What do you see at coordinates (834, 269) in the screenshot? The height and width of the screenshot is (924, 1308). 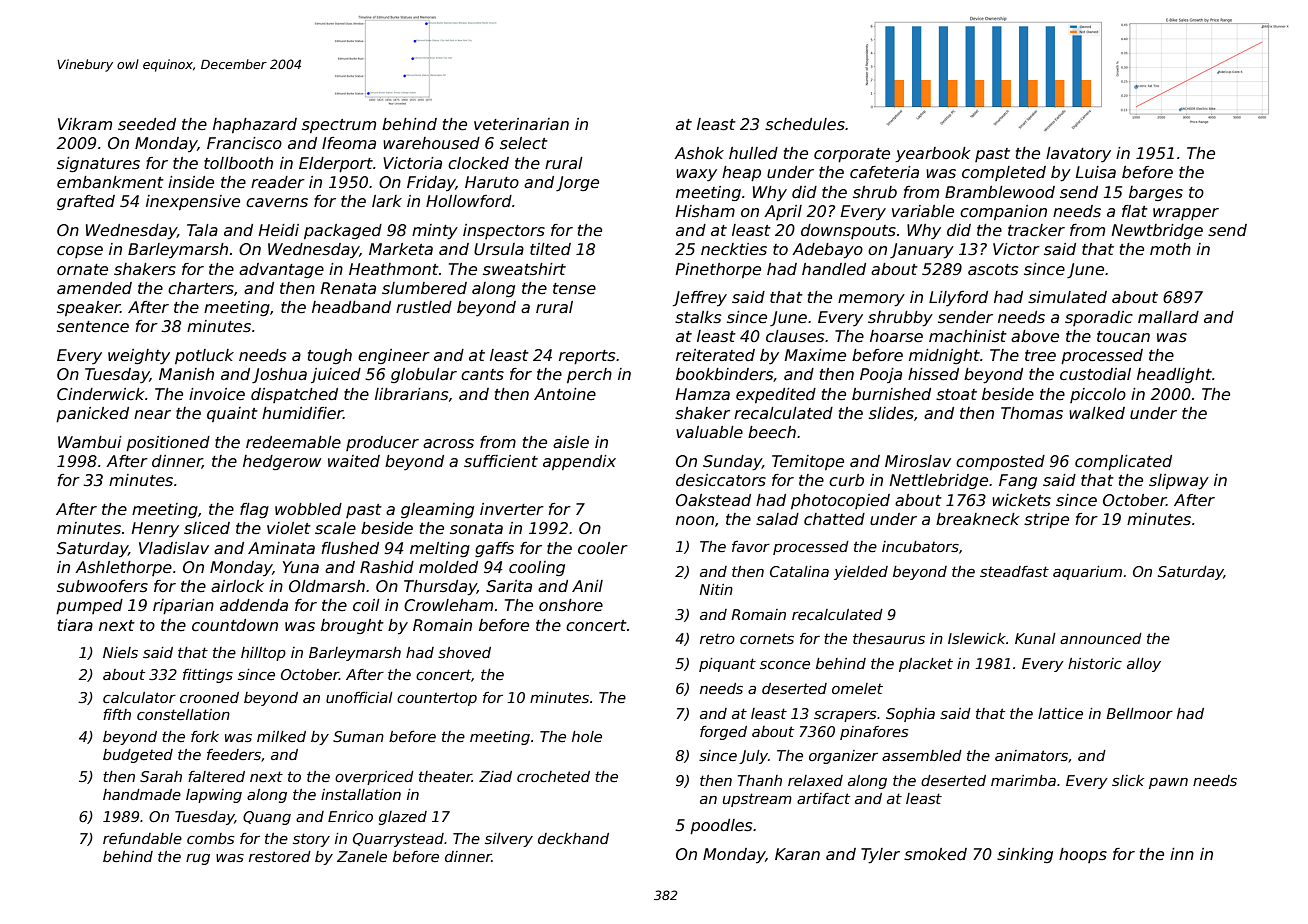 I see `handled` at bounding box center [834, 269].
